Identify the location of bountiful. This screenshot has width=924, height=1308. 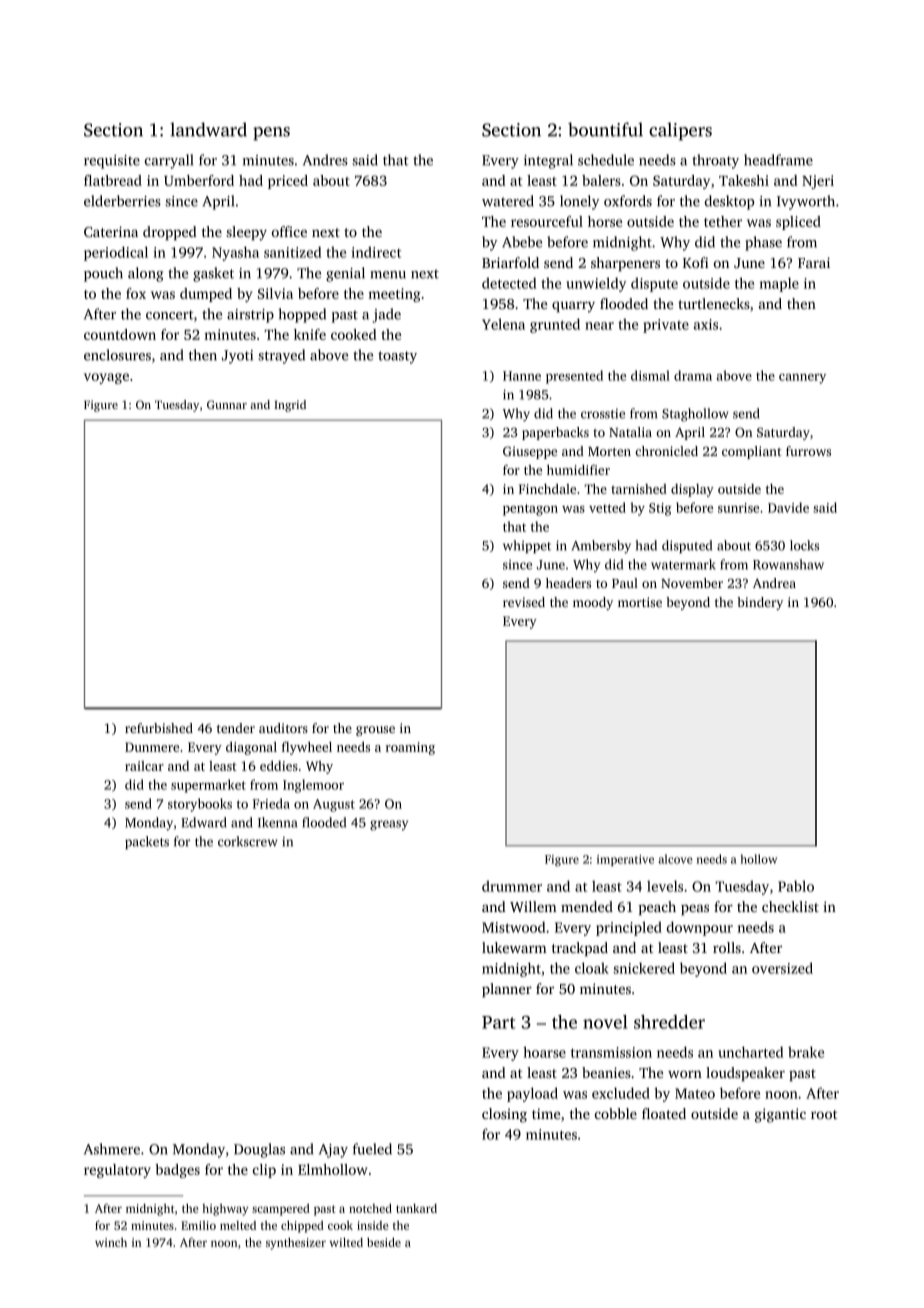
(605, 129).
